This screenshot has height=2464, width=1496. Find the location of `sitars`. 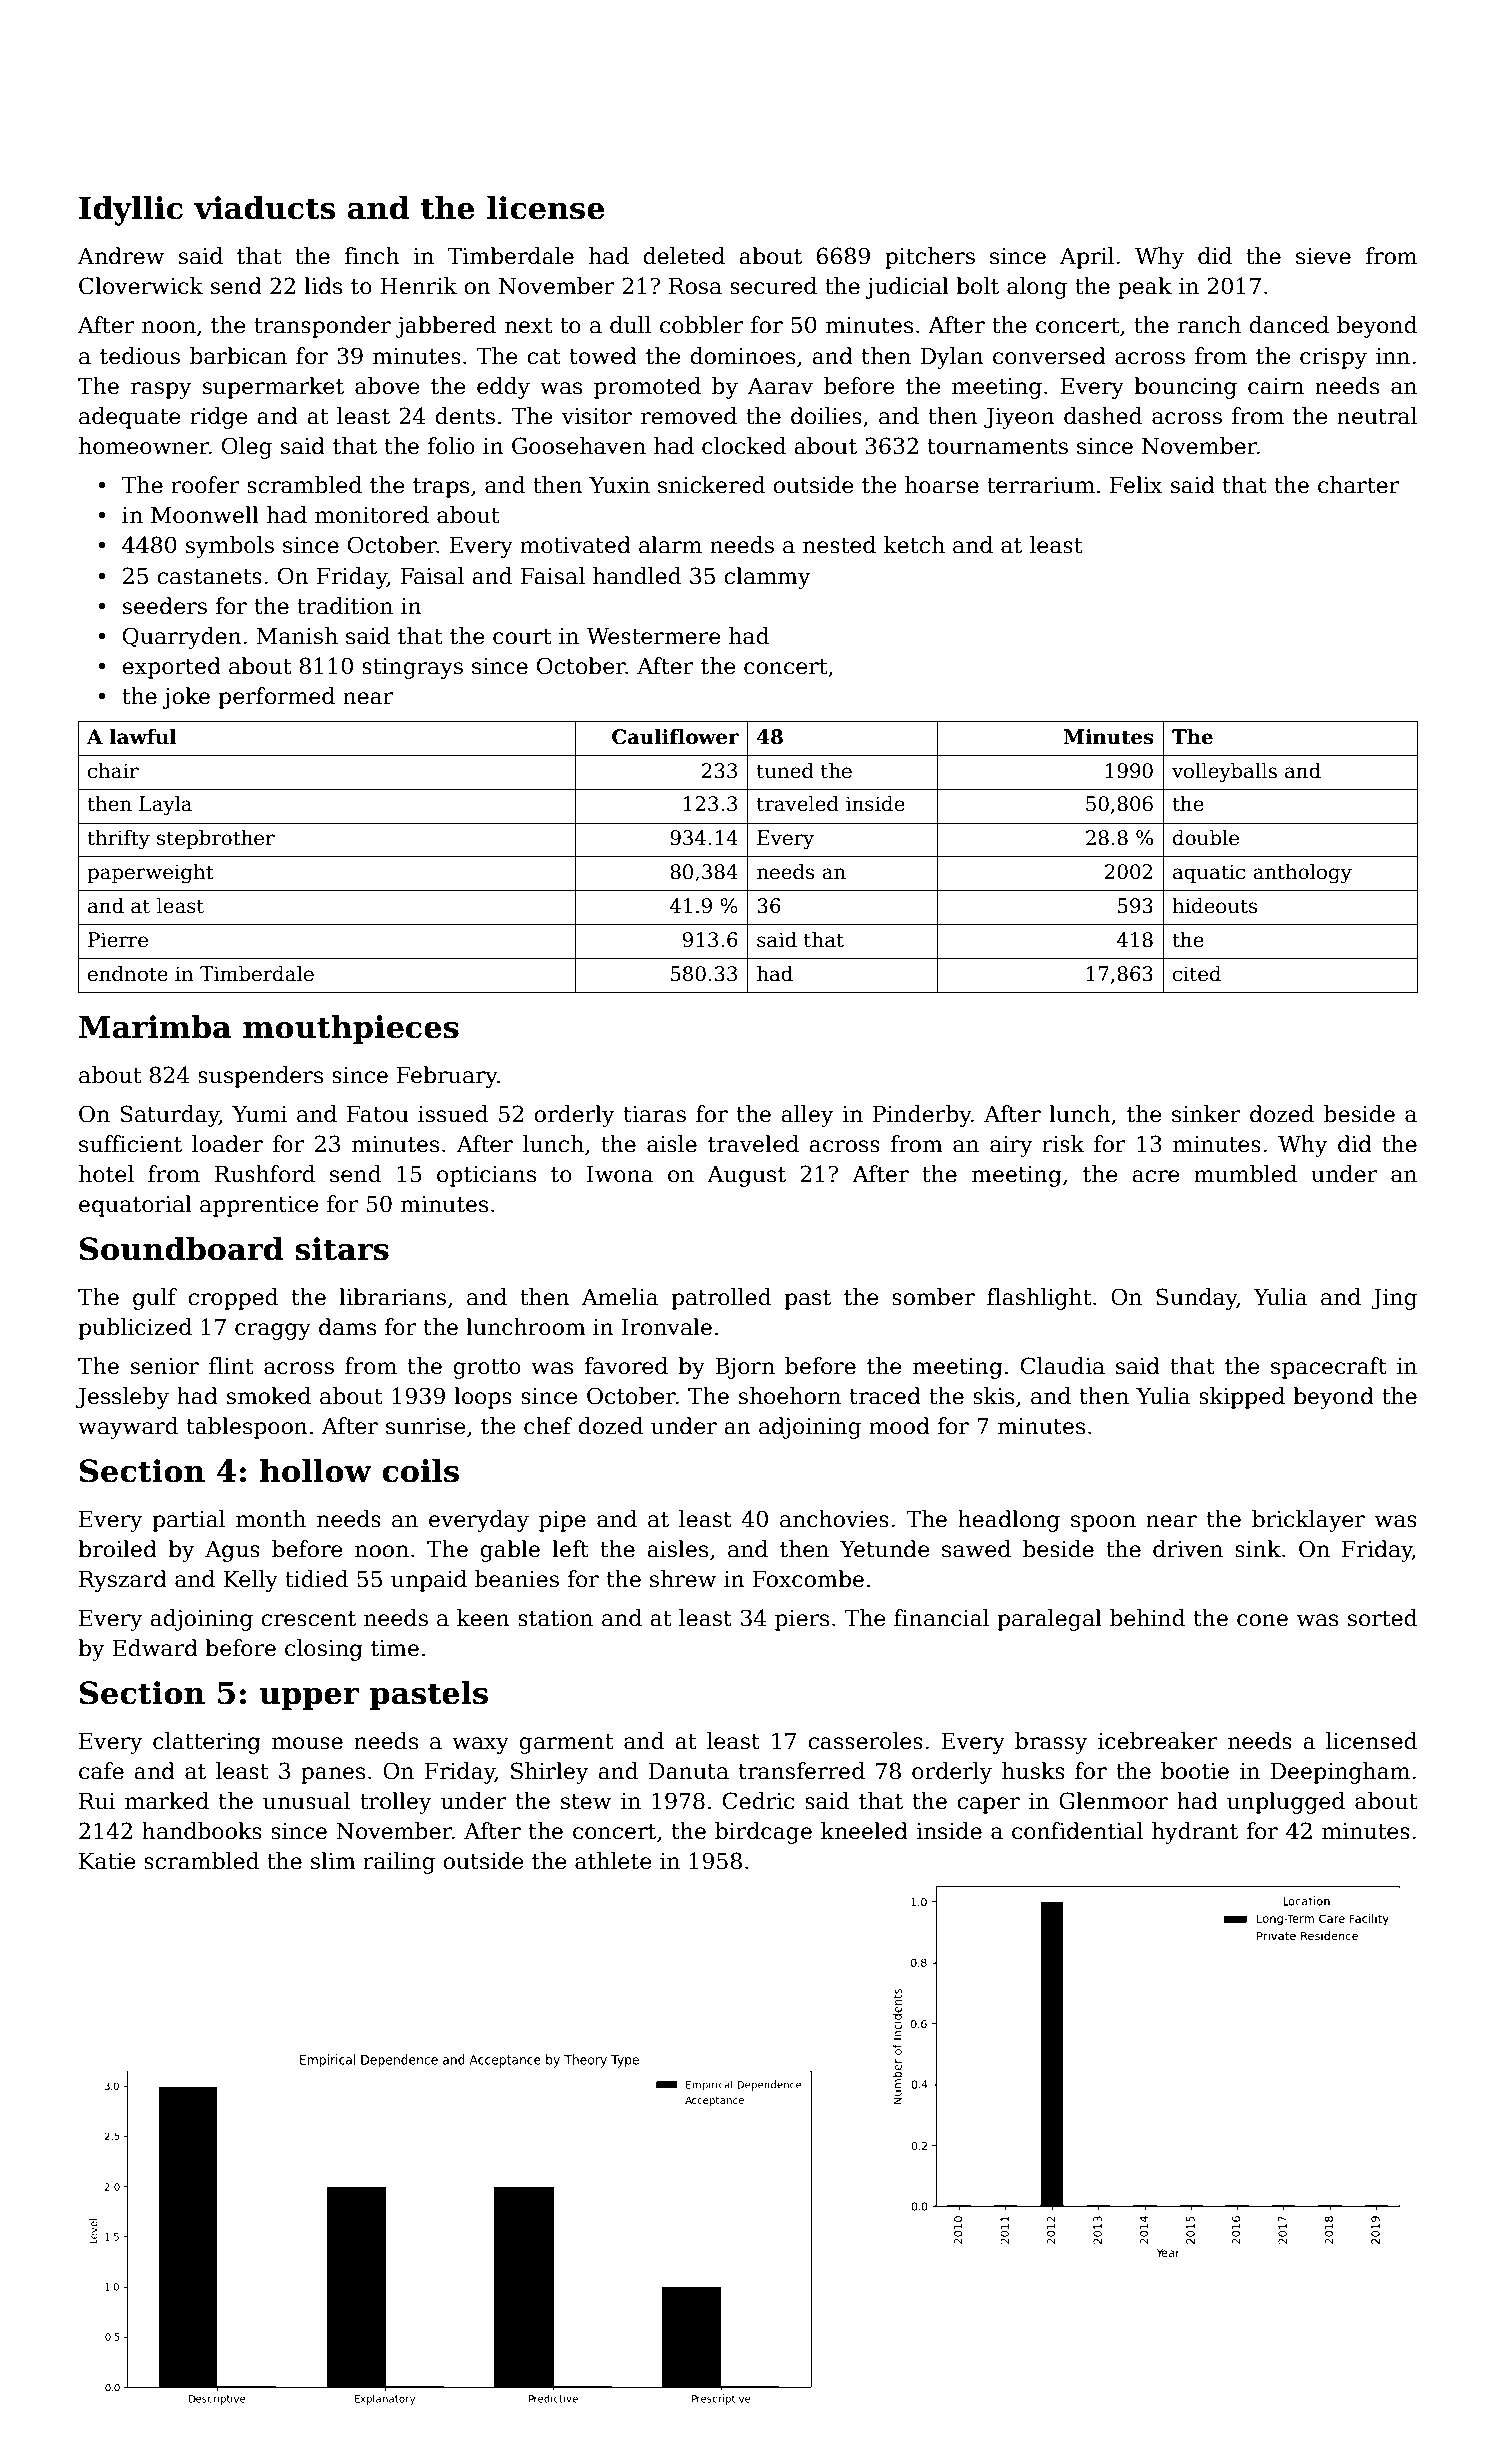

sitars is located at coordinates (342, 1249).
